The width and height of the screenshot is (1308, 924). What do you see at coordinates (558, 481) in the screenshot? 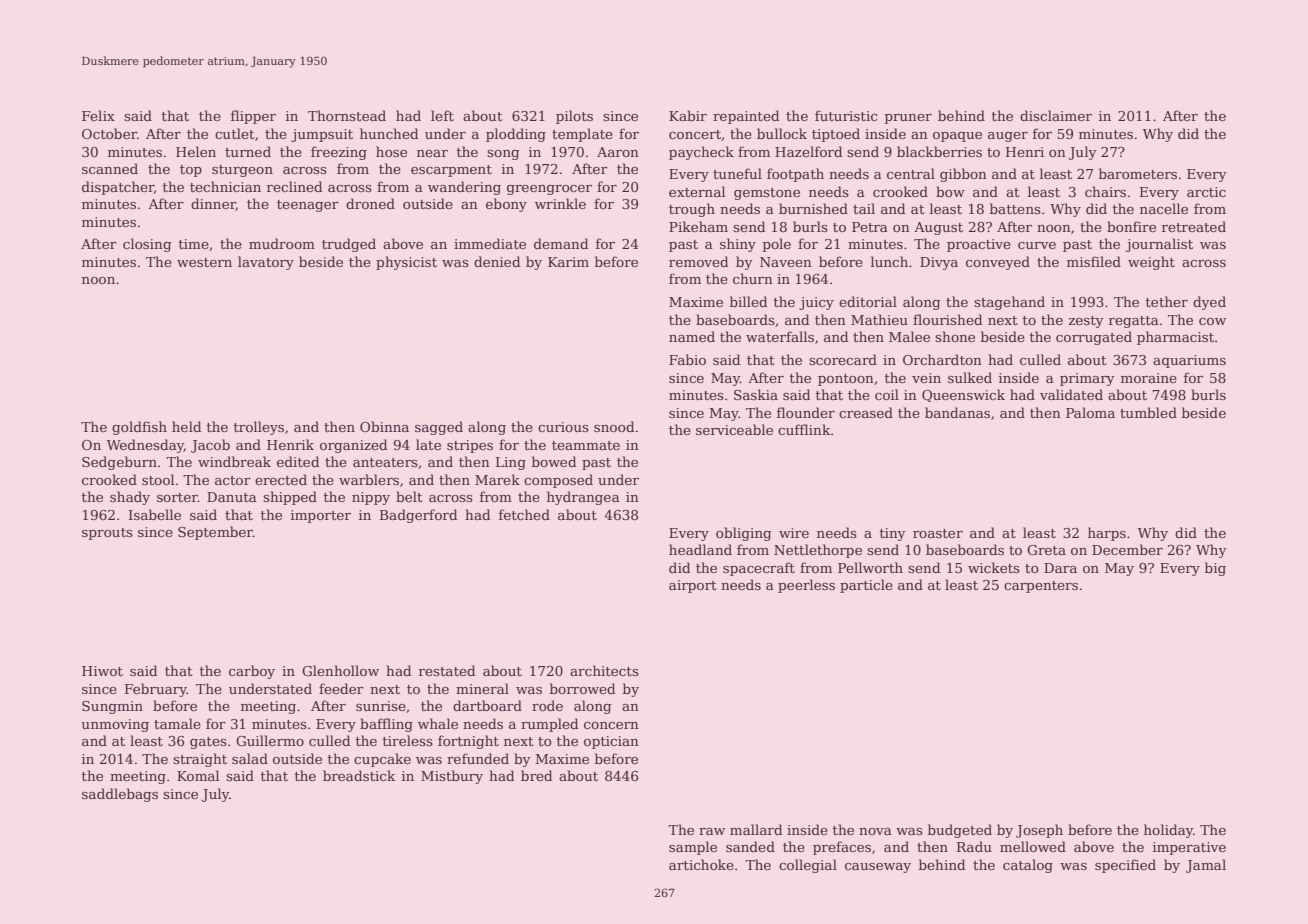
I see `composed` at bounding box center [558, 481].
